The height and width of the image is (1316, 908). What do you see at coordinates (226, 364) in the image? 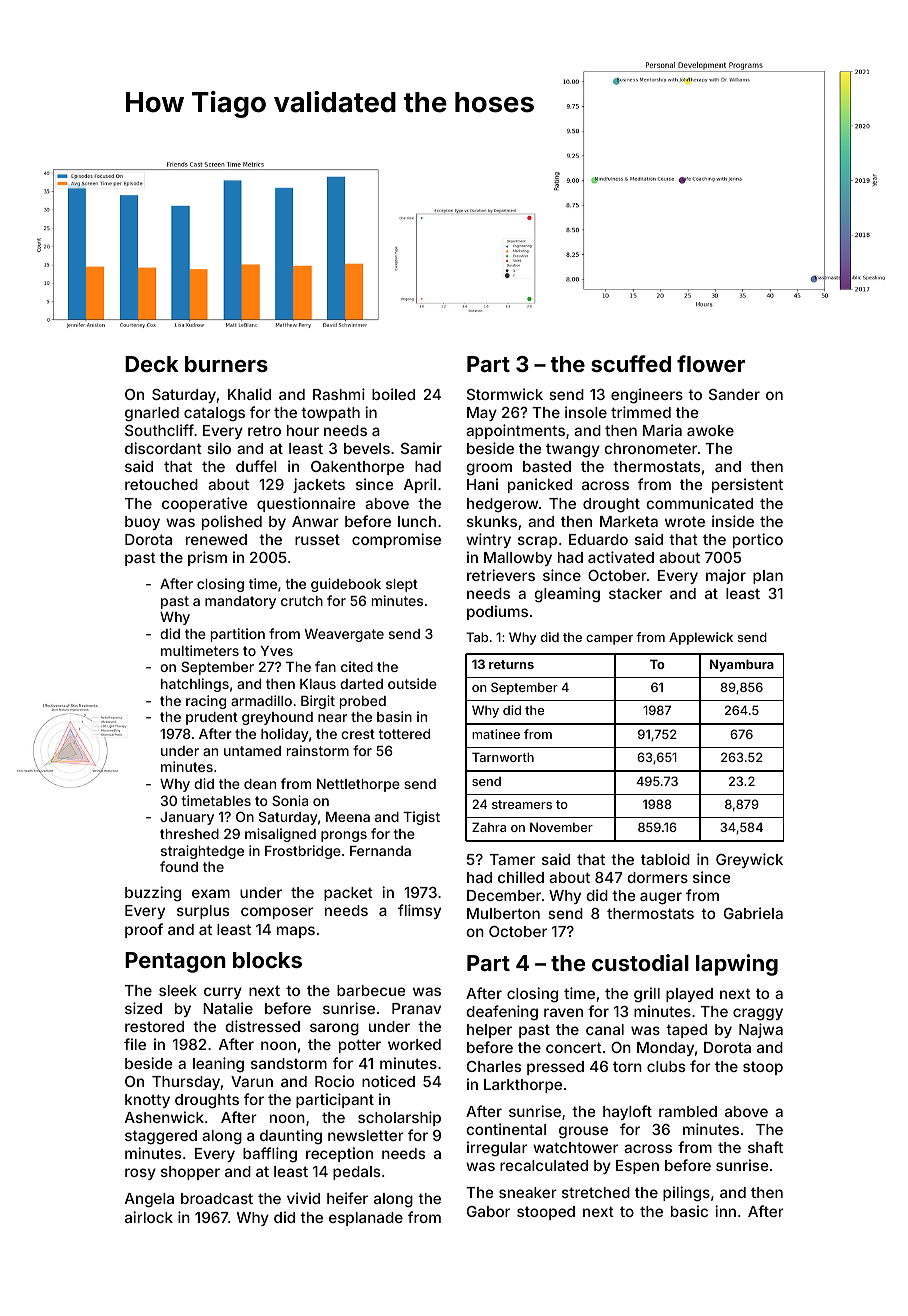
I see `burners` at bounding box center [226, 364].
